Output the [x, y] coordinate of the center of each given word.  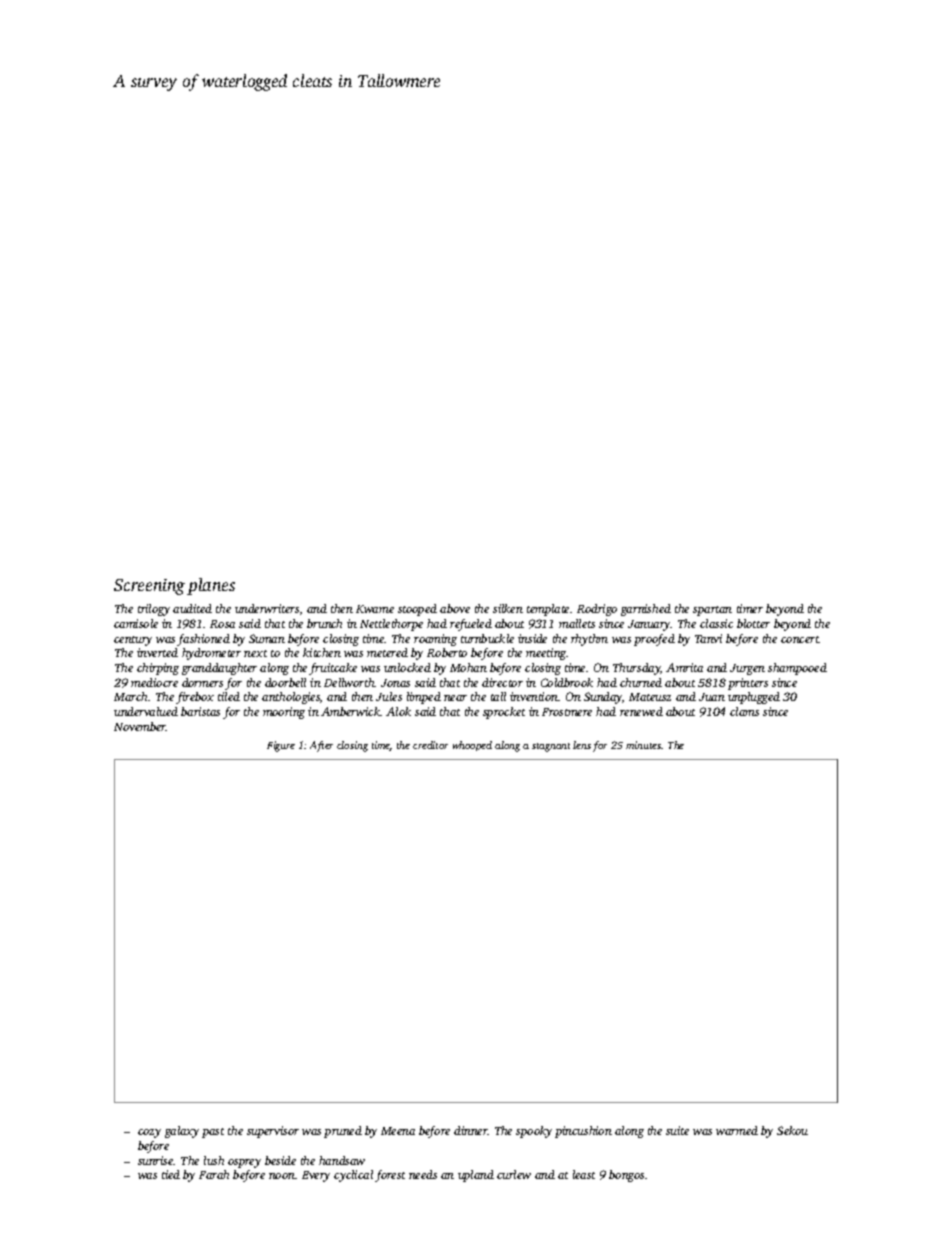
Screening [149, 587]
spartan [712, 611]
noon [282, 1176]
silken [508, 608]
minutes [643, 745]
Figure [281, 746]
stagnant [551, 747]
